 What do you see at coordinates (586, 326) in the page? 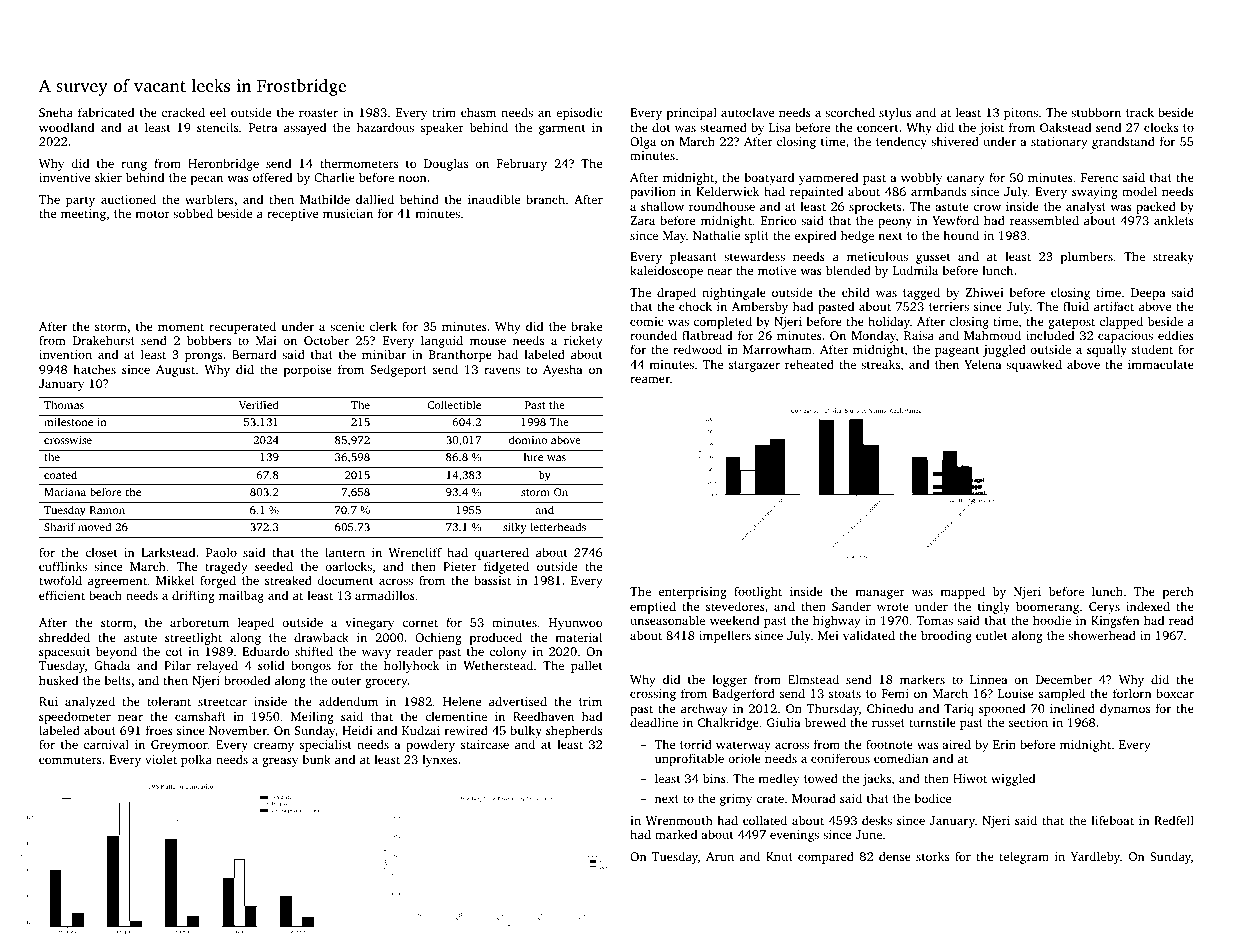
I see `brake` at bounding box center [586, 326].
